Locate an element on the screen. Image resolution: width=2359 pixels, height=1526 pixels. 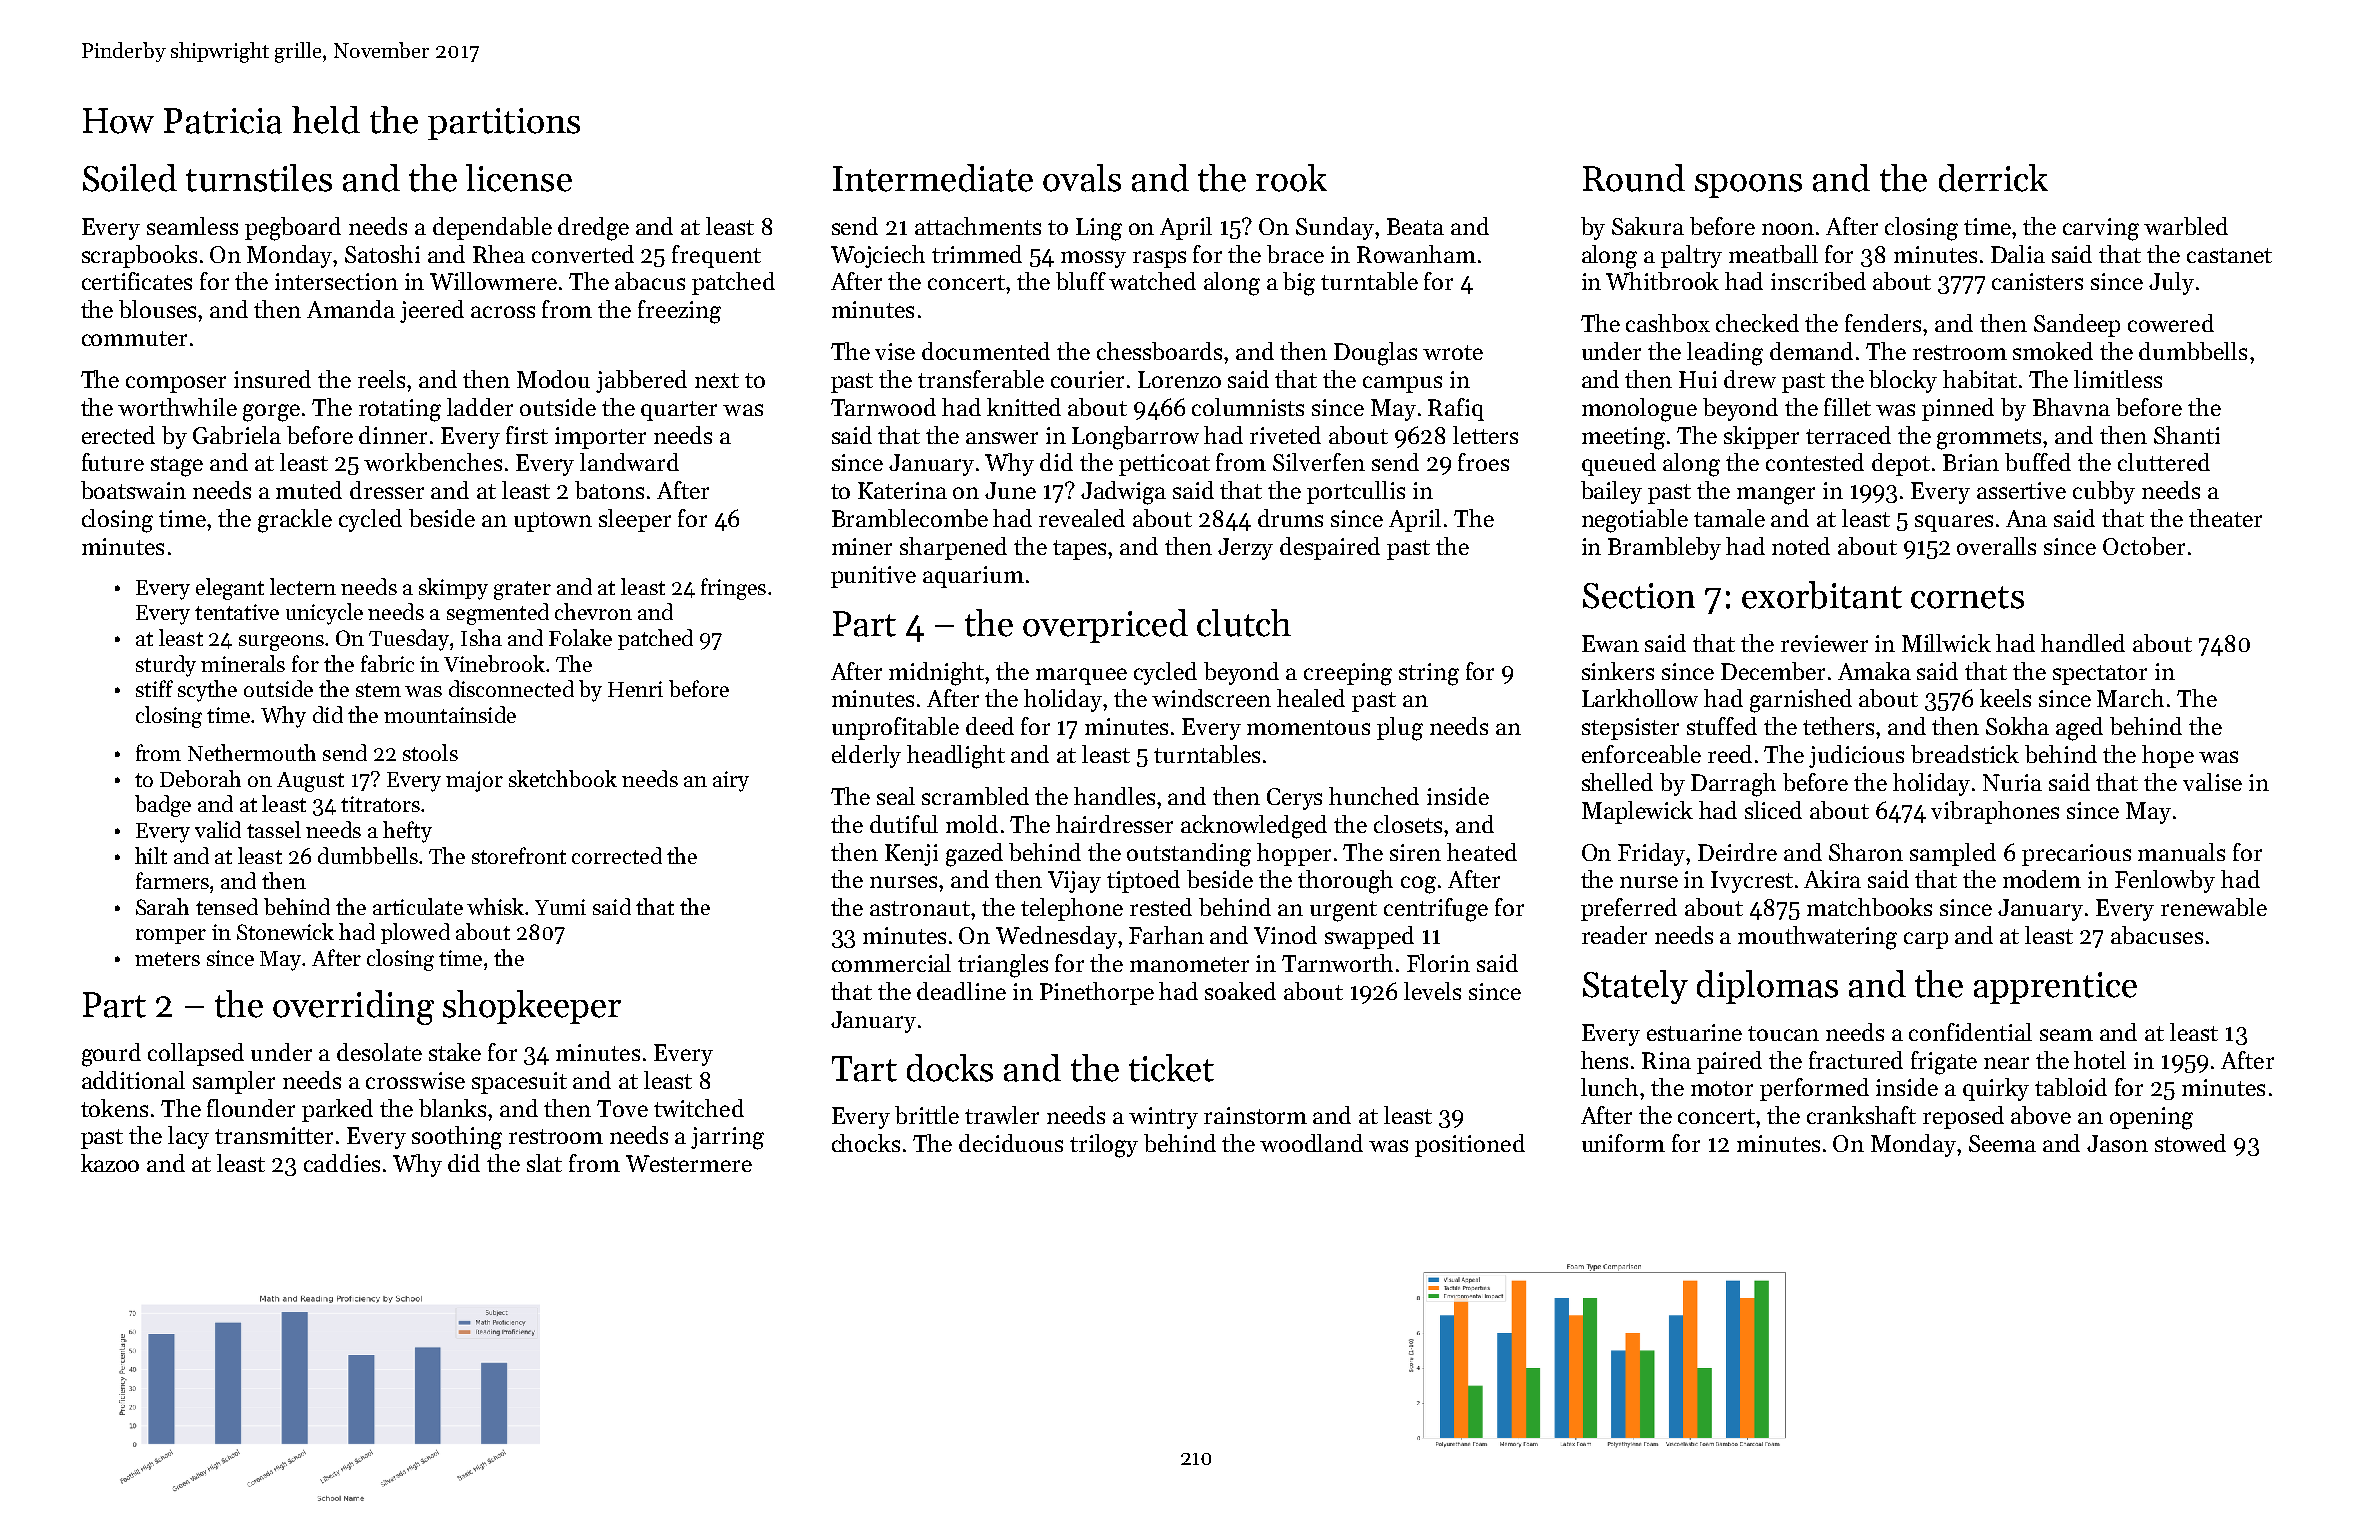
Sandeep is located at coordinates (2077, 325).
